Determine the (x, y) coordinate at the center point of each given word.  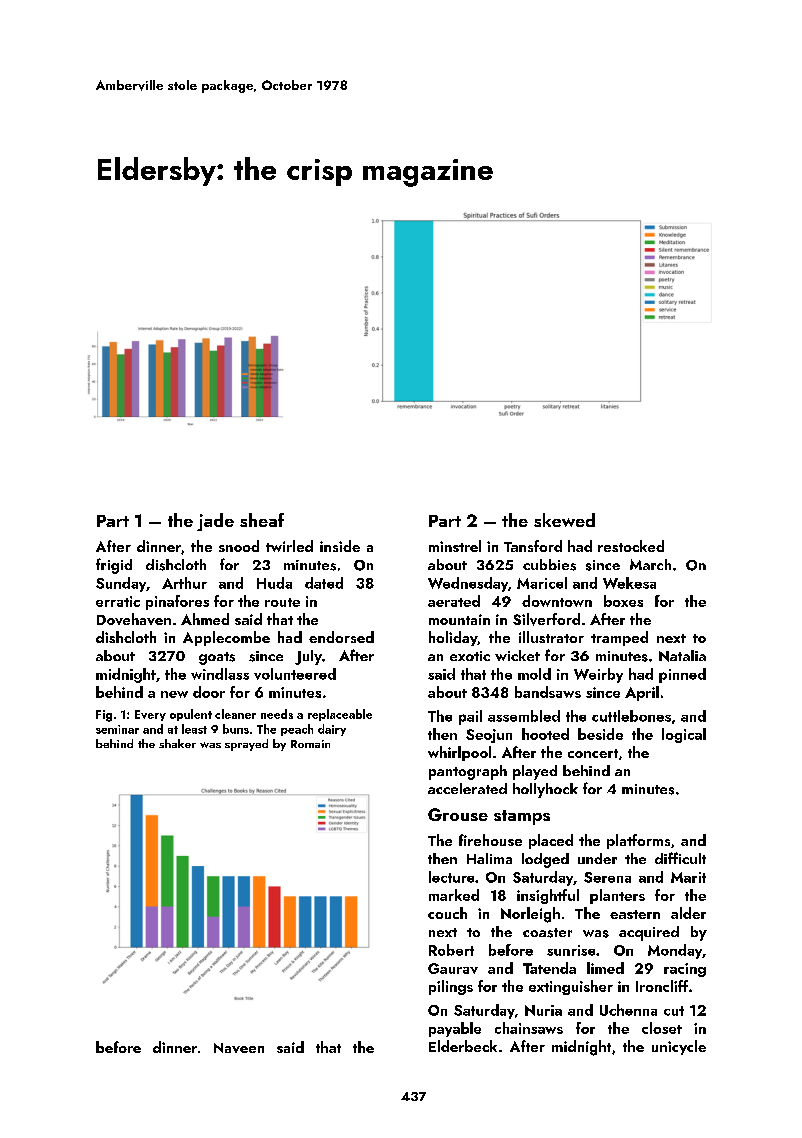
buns (236, 729)
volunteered (295, 674)
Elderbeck (463, 1046)
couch (447, 913)
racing (685, 970)
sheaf (262, 520)
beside (600, 734)
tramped (619, 638)
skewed (564, 520)
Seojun (489, 736)
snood (239, 546)
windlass (220, 674)
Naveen (239, 1048)
